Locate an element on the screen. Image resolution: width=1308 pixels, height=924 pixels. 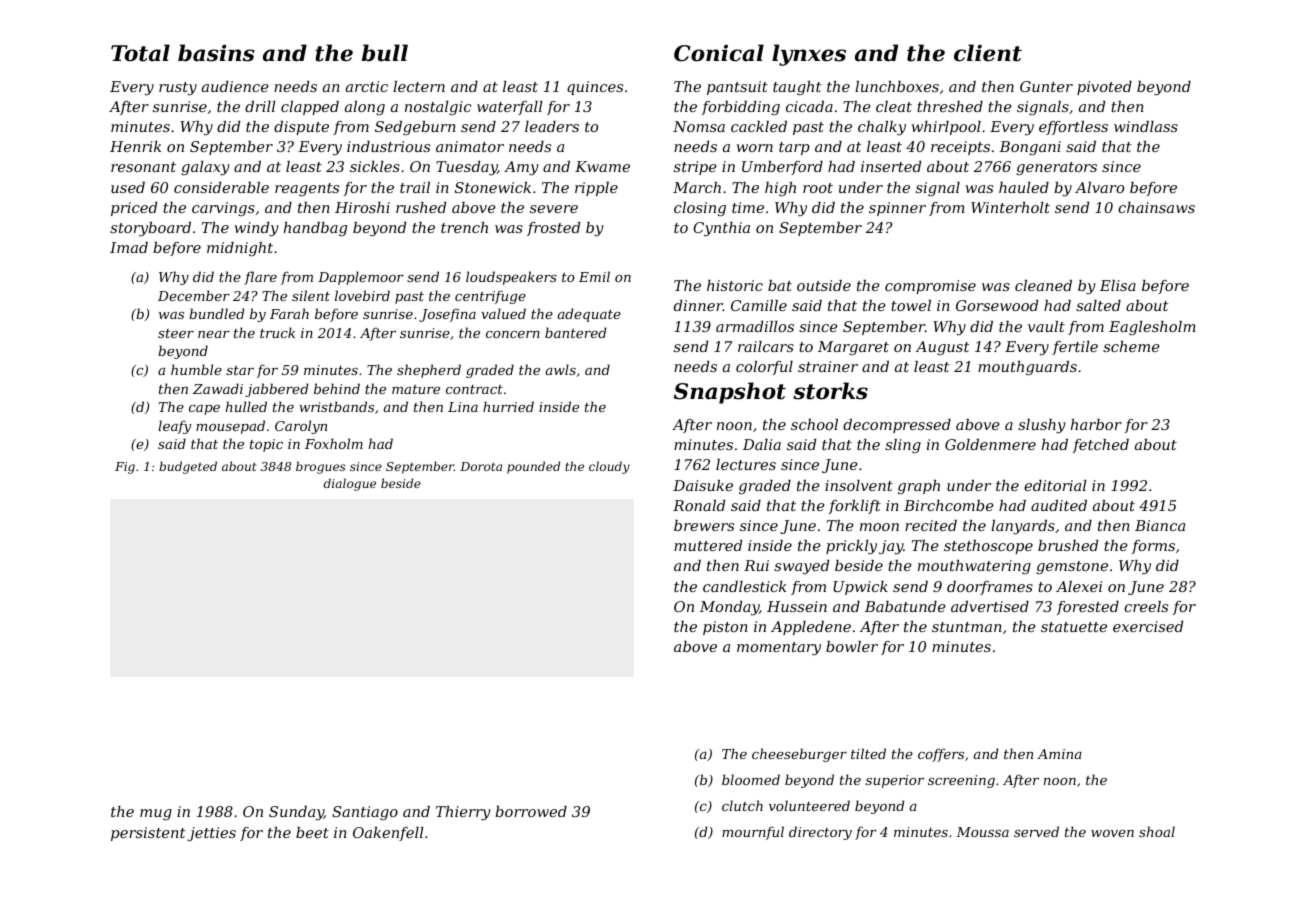
Daisuke is located at coordinates (703, 485).
